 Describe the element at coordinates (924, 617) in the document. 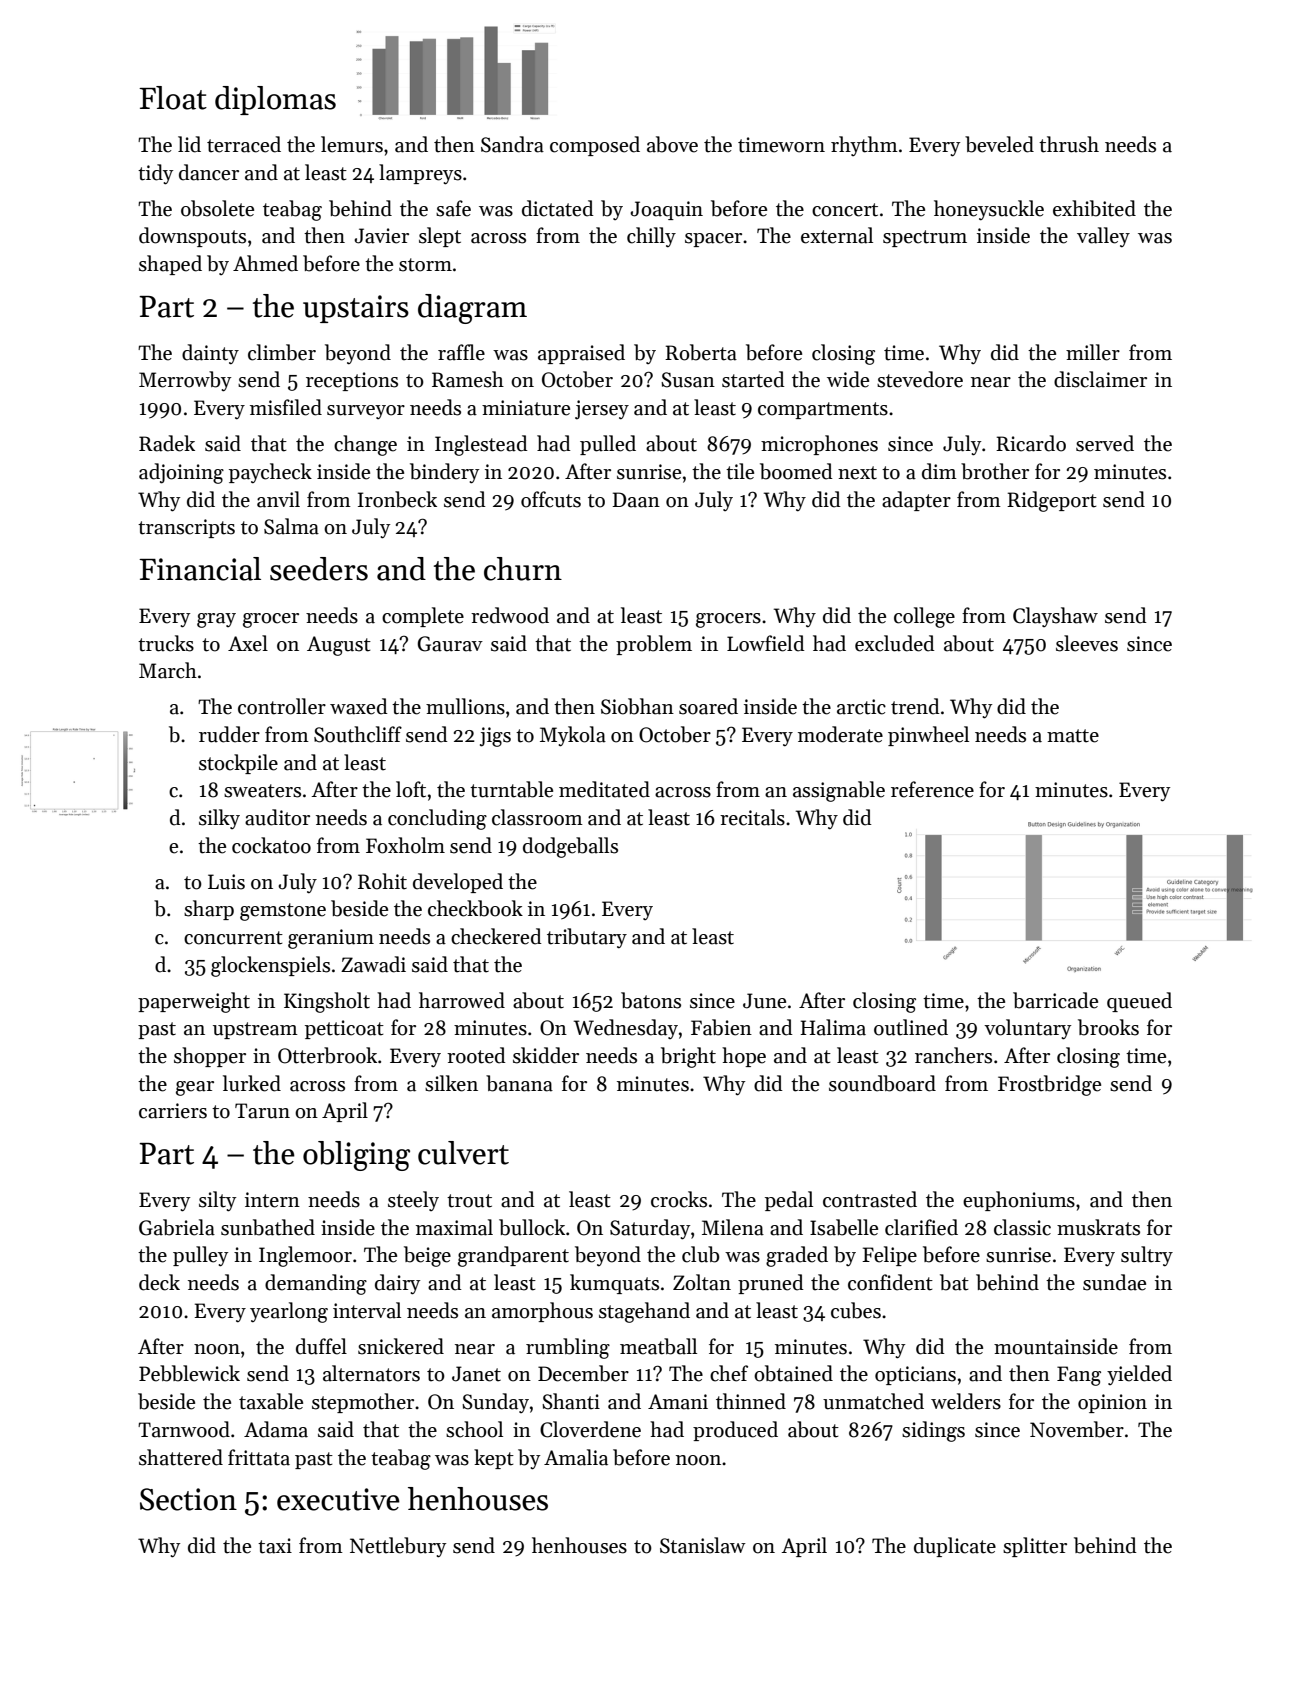

I see `college` at that location.
